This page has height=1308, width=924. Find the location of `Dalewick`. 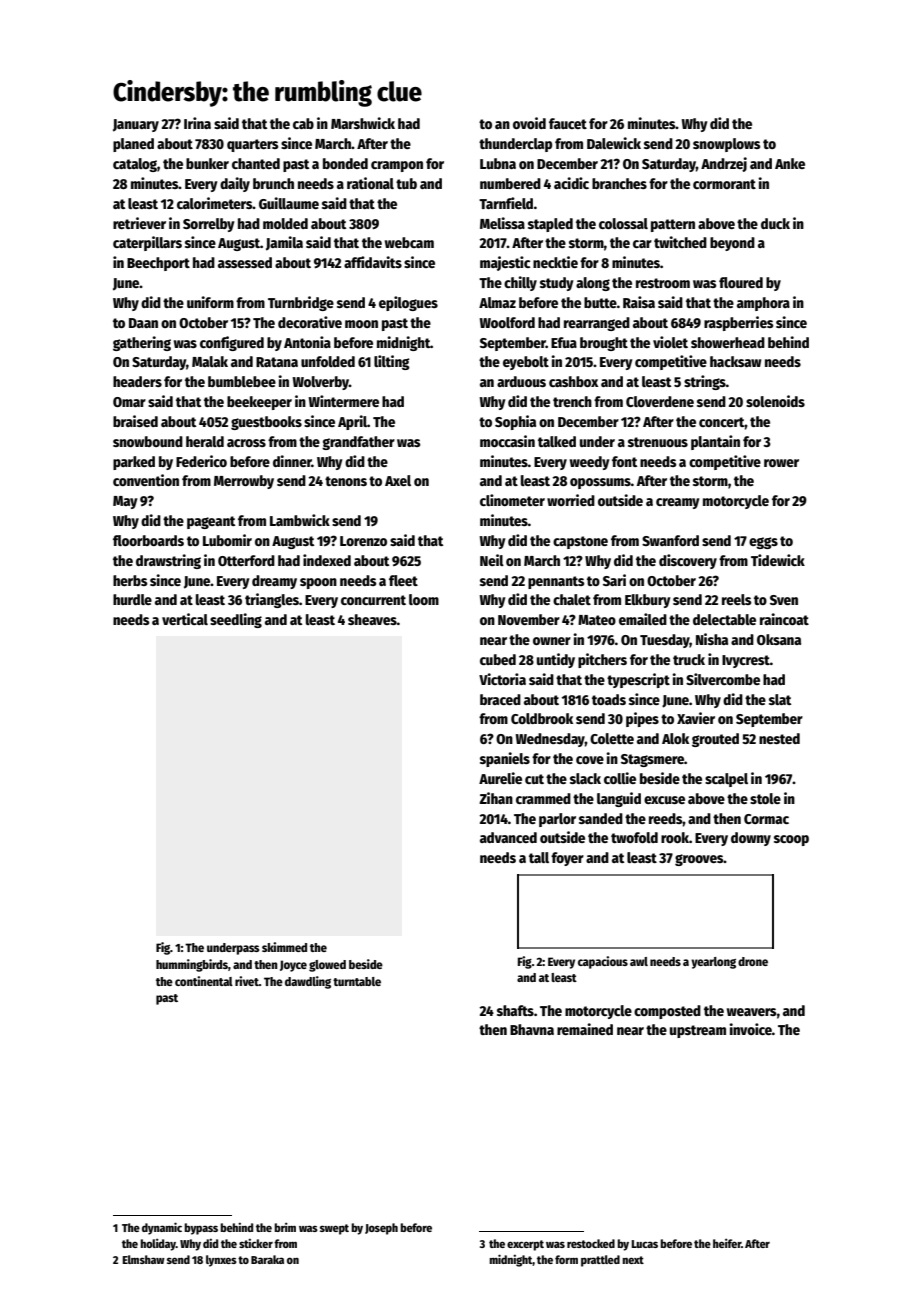

Dalewick is located at coordinates (614, 143).
